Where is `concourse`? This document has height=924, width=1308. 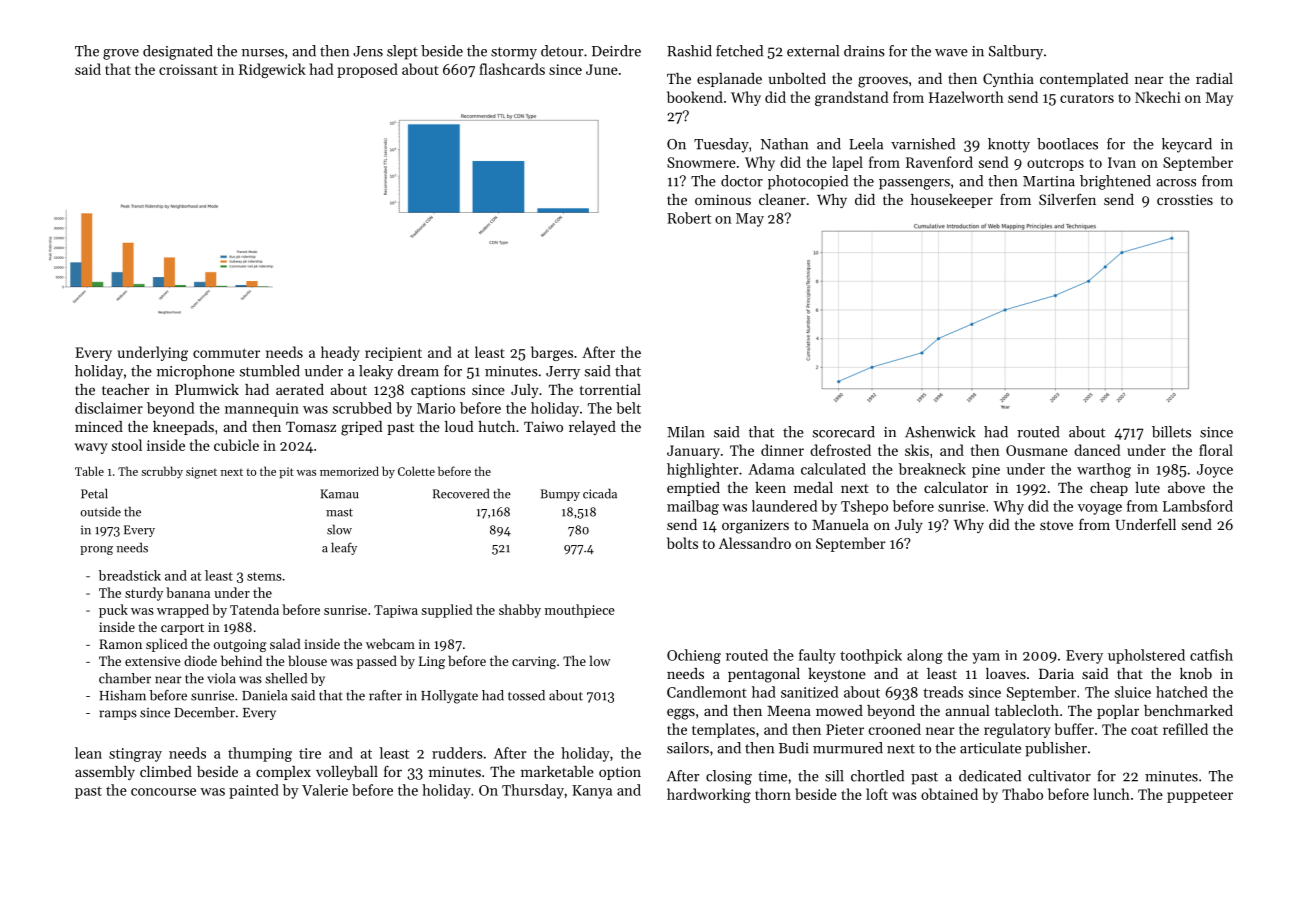 concourse is located at coordinates (163, 792).
